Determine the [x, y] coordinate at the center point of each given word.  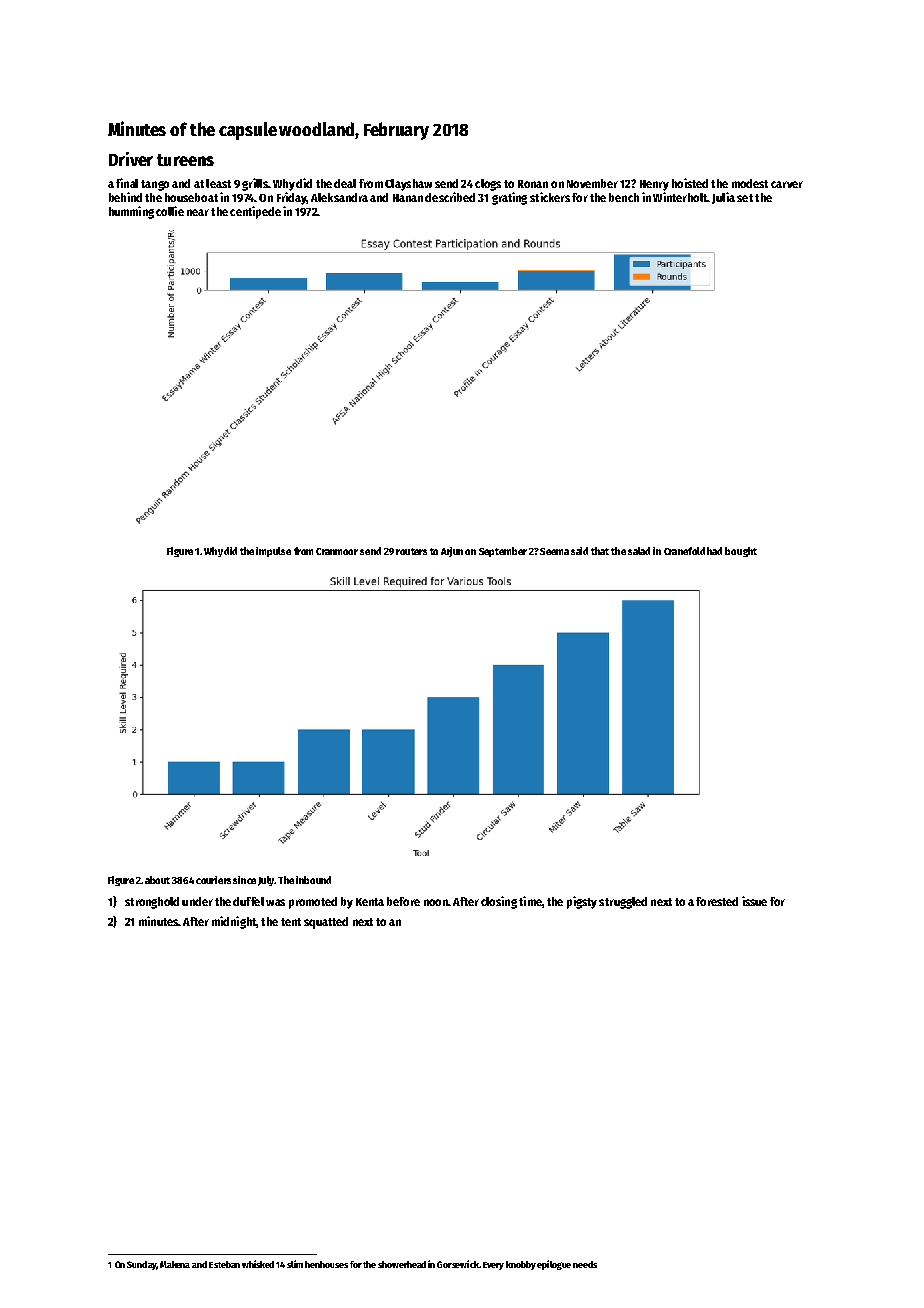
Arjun [452, 552]
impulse [274, 552]
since [244, 880]
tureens [185, 160]
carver [787, 184]
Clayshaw [408, 185]
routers [411, 551]
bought [741, 552]
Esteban [224, 1264]
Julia [723, 198]
